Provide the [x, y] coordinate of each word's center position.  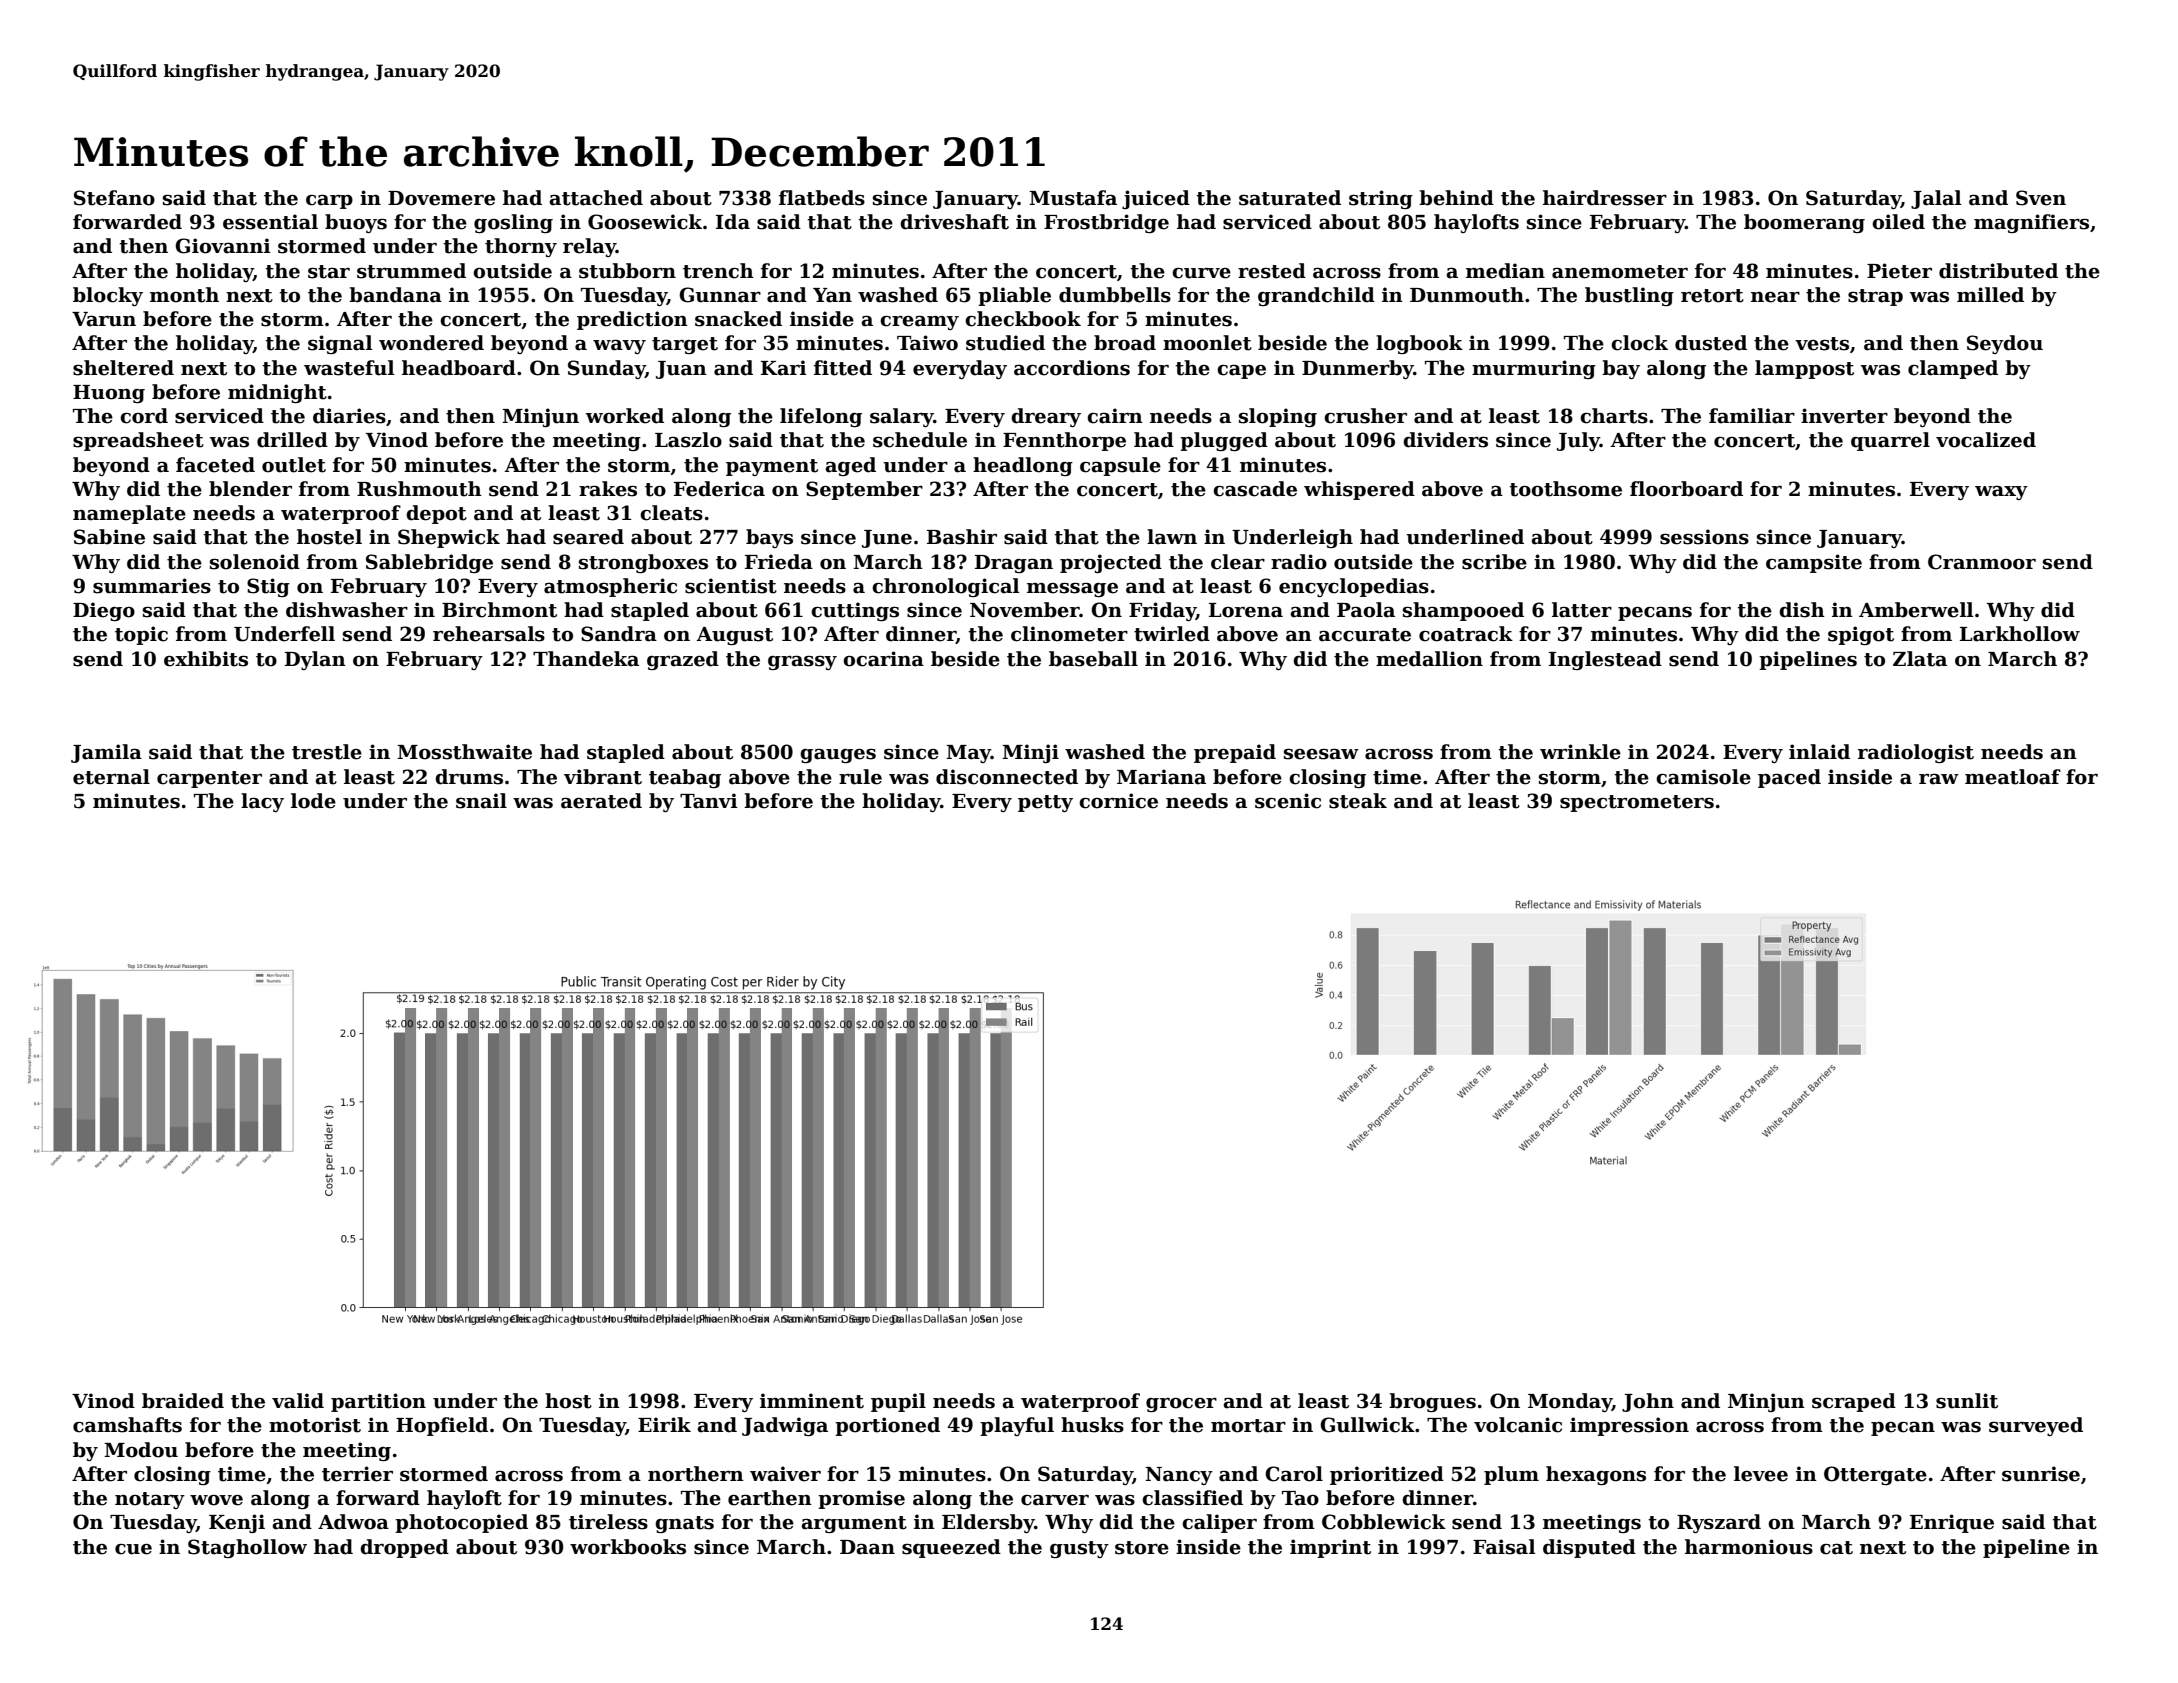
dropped [404, 1548]
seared [588, 537]
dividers [1445, 440]
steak [1358, 801]
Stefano [114, 198]
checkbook [1023, 319]
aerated [601, 801]
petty [1045, 803]
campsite [1814, 563]
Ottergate [1875, 1475]
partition [378, 1402]
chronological [946, 587]
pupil [898, 1402]
